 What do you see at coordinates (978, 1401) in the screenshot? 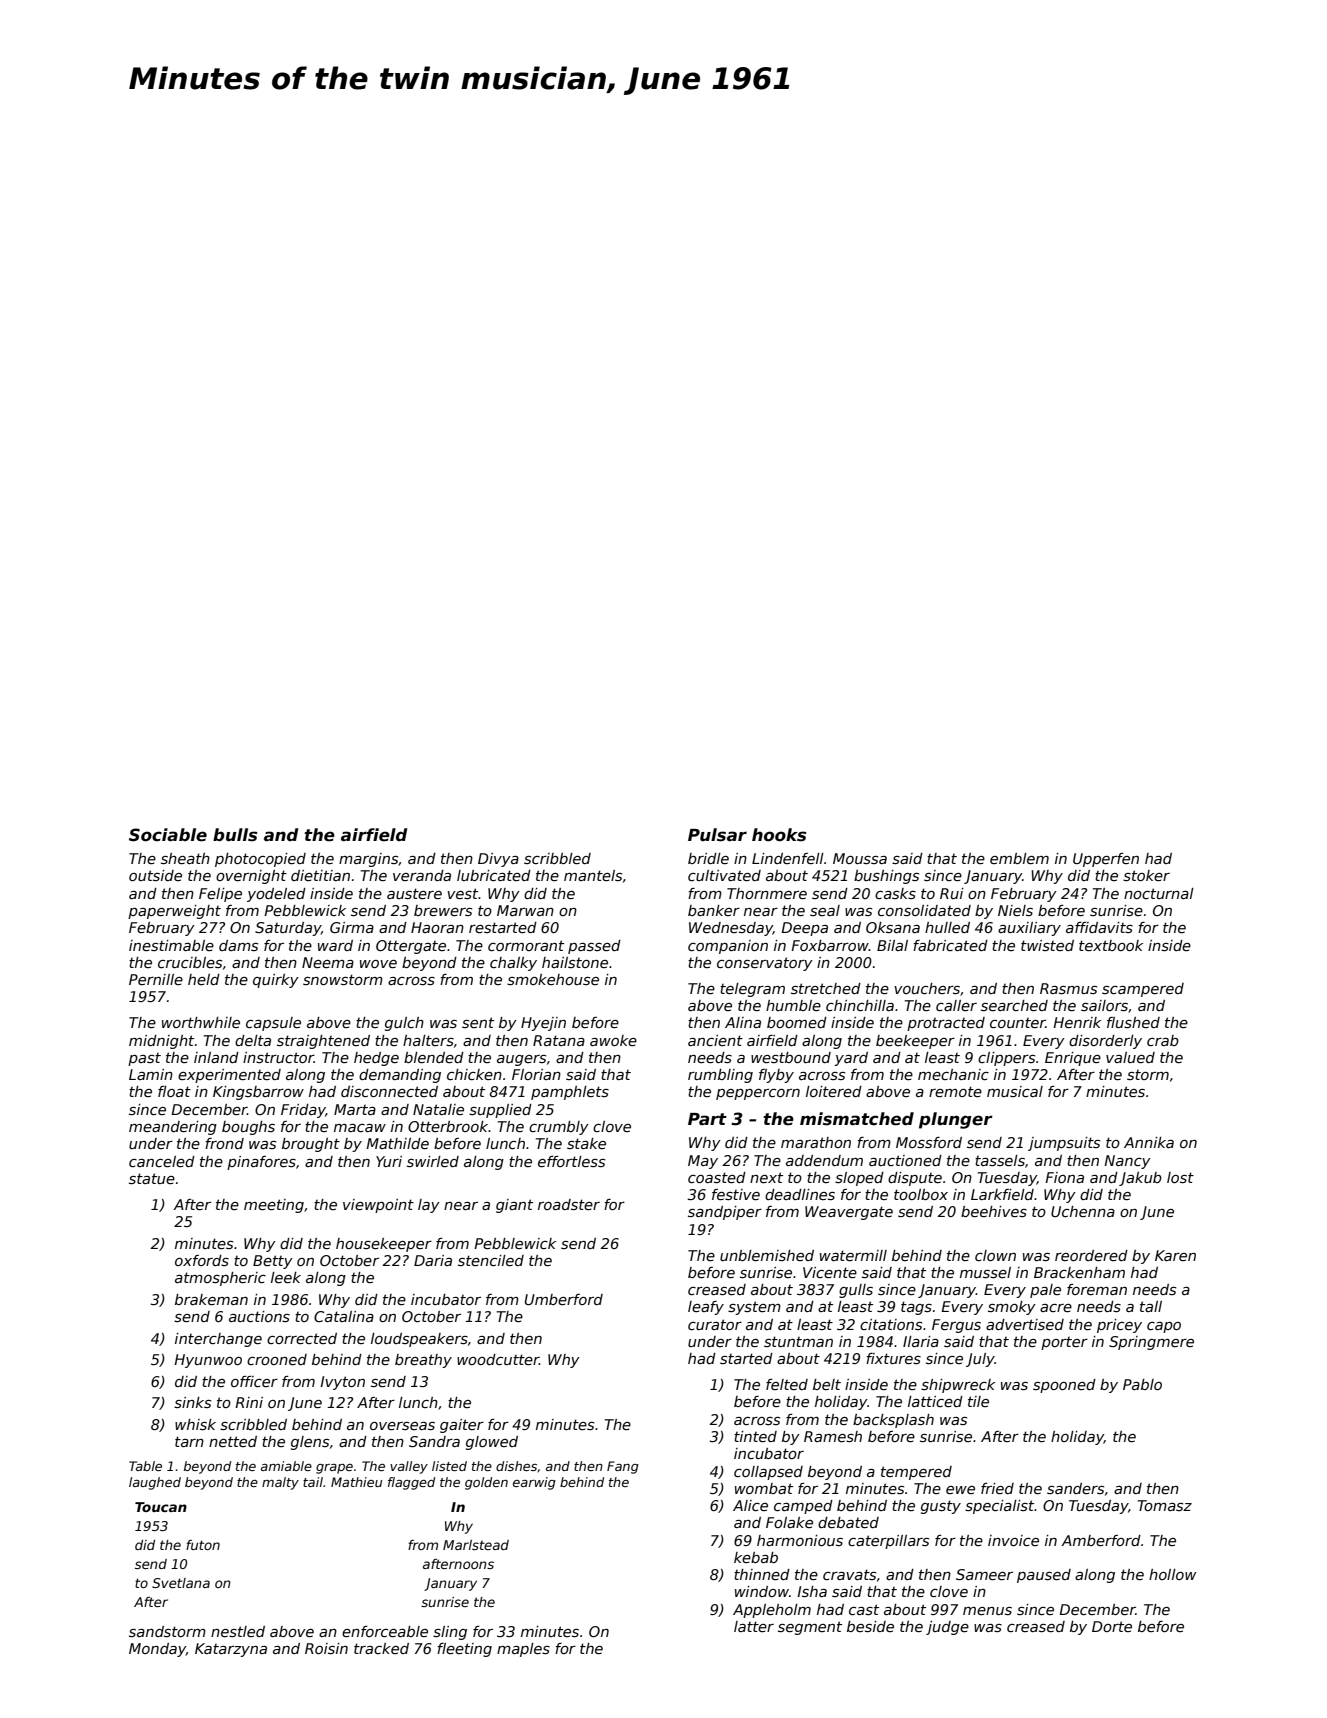
I see `tile` at bounding box center [978, 1401].
